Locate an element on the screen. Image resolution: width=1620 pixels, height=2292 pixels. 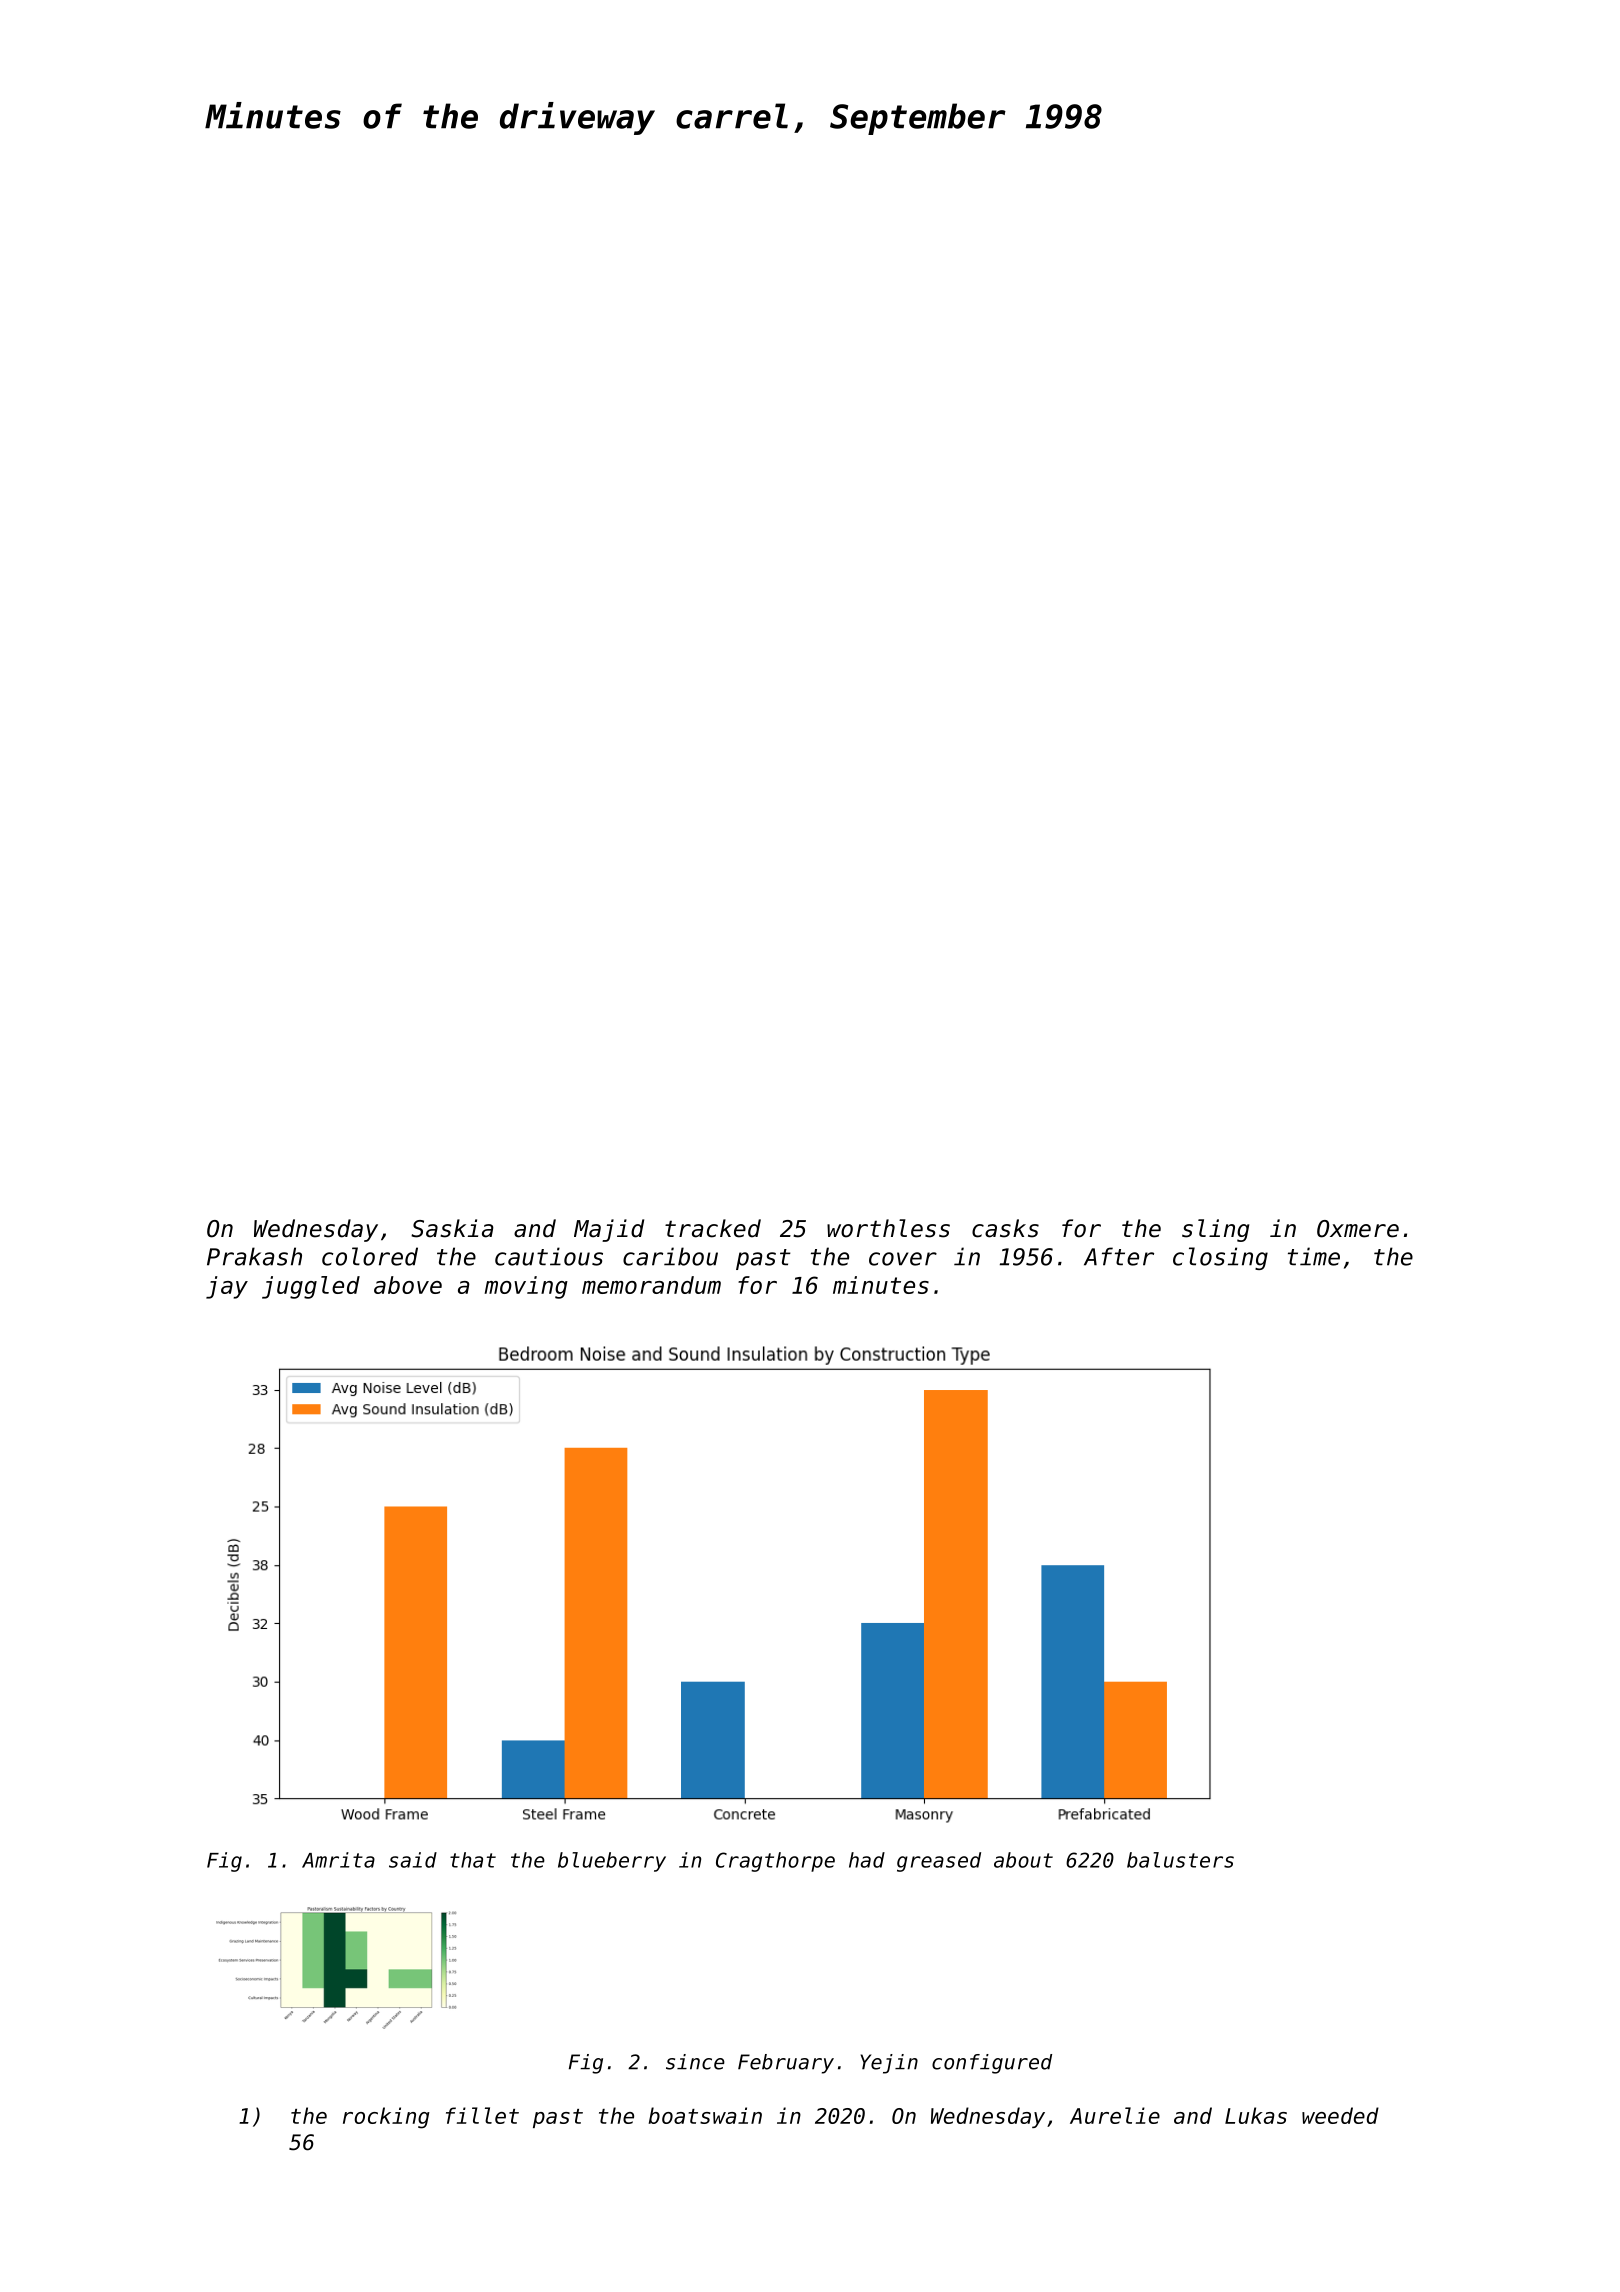
that is located at coordinates (473, 1860).
